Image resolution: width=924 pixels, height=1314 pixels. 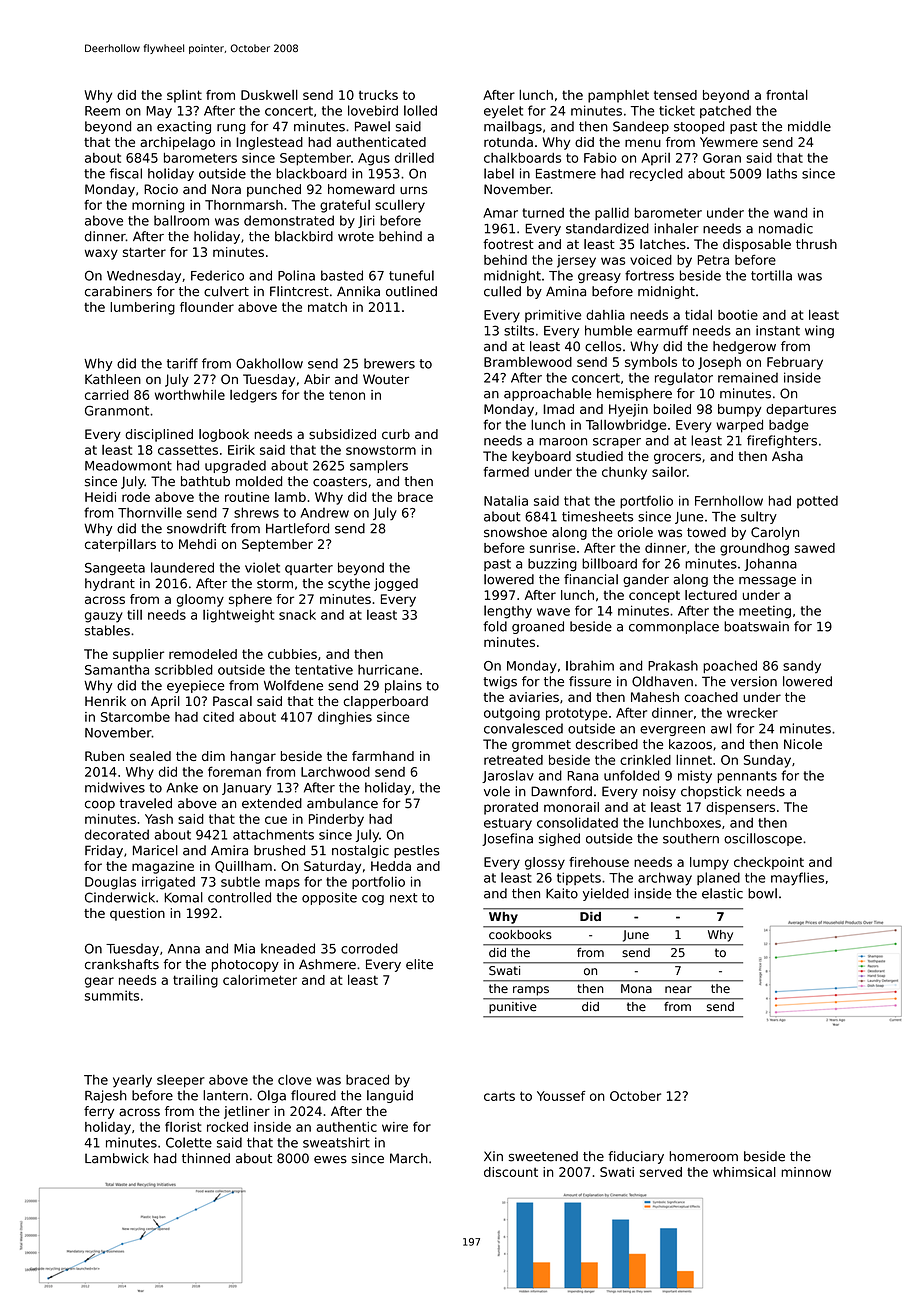 I want to click on Josefina, so click(x=507, y=839).
